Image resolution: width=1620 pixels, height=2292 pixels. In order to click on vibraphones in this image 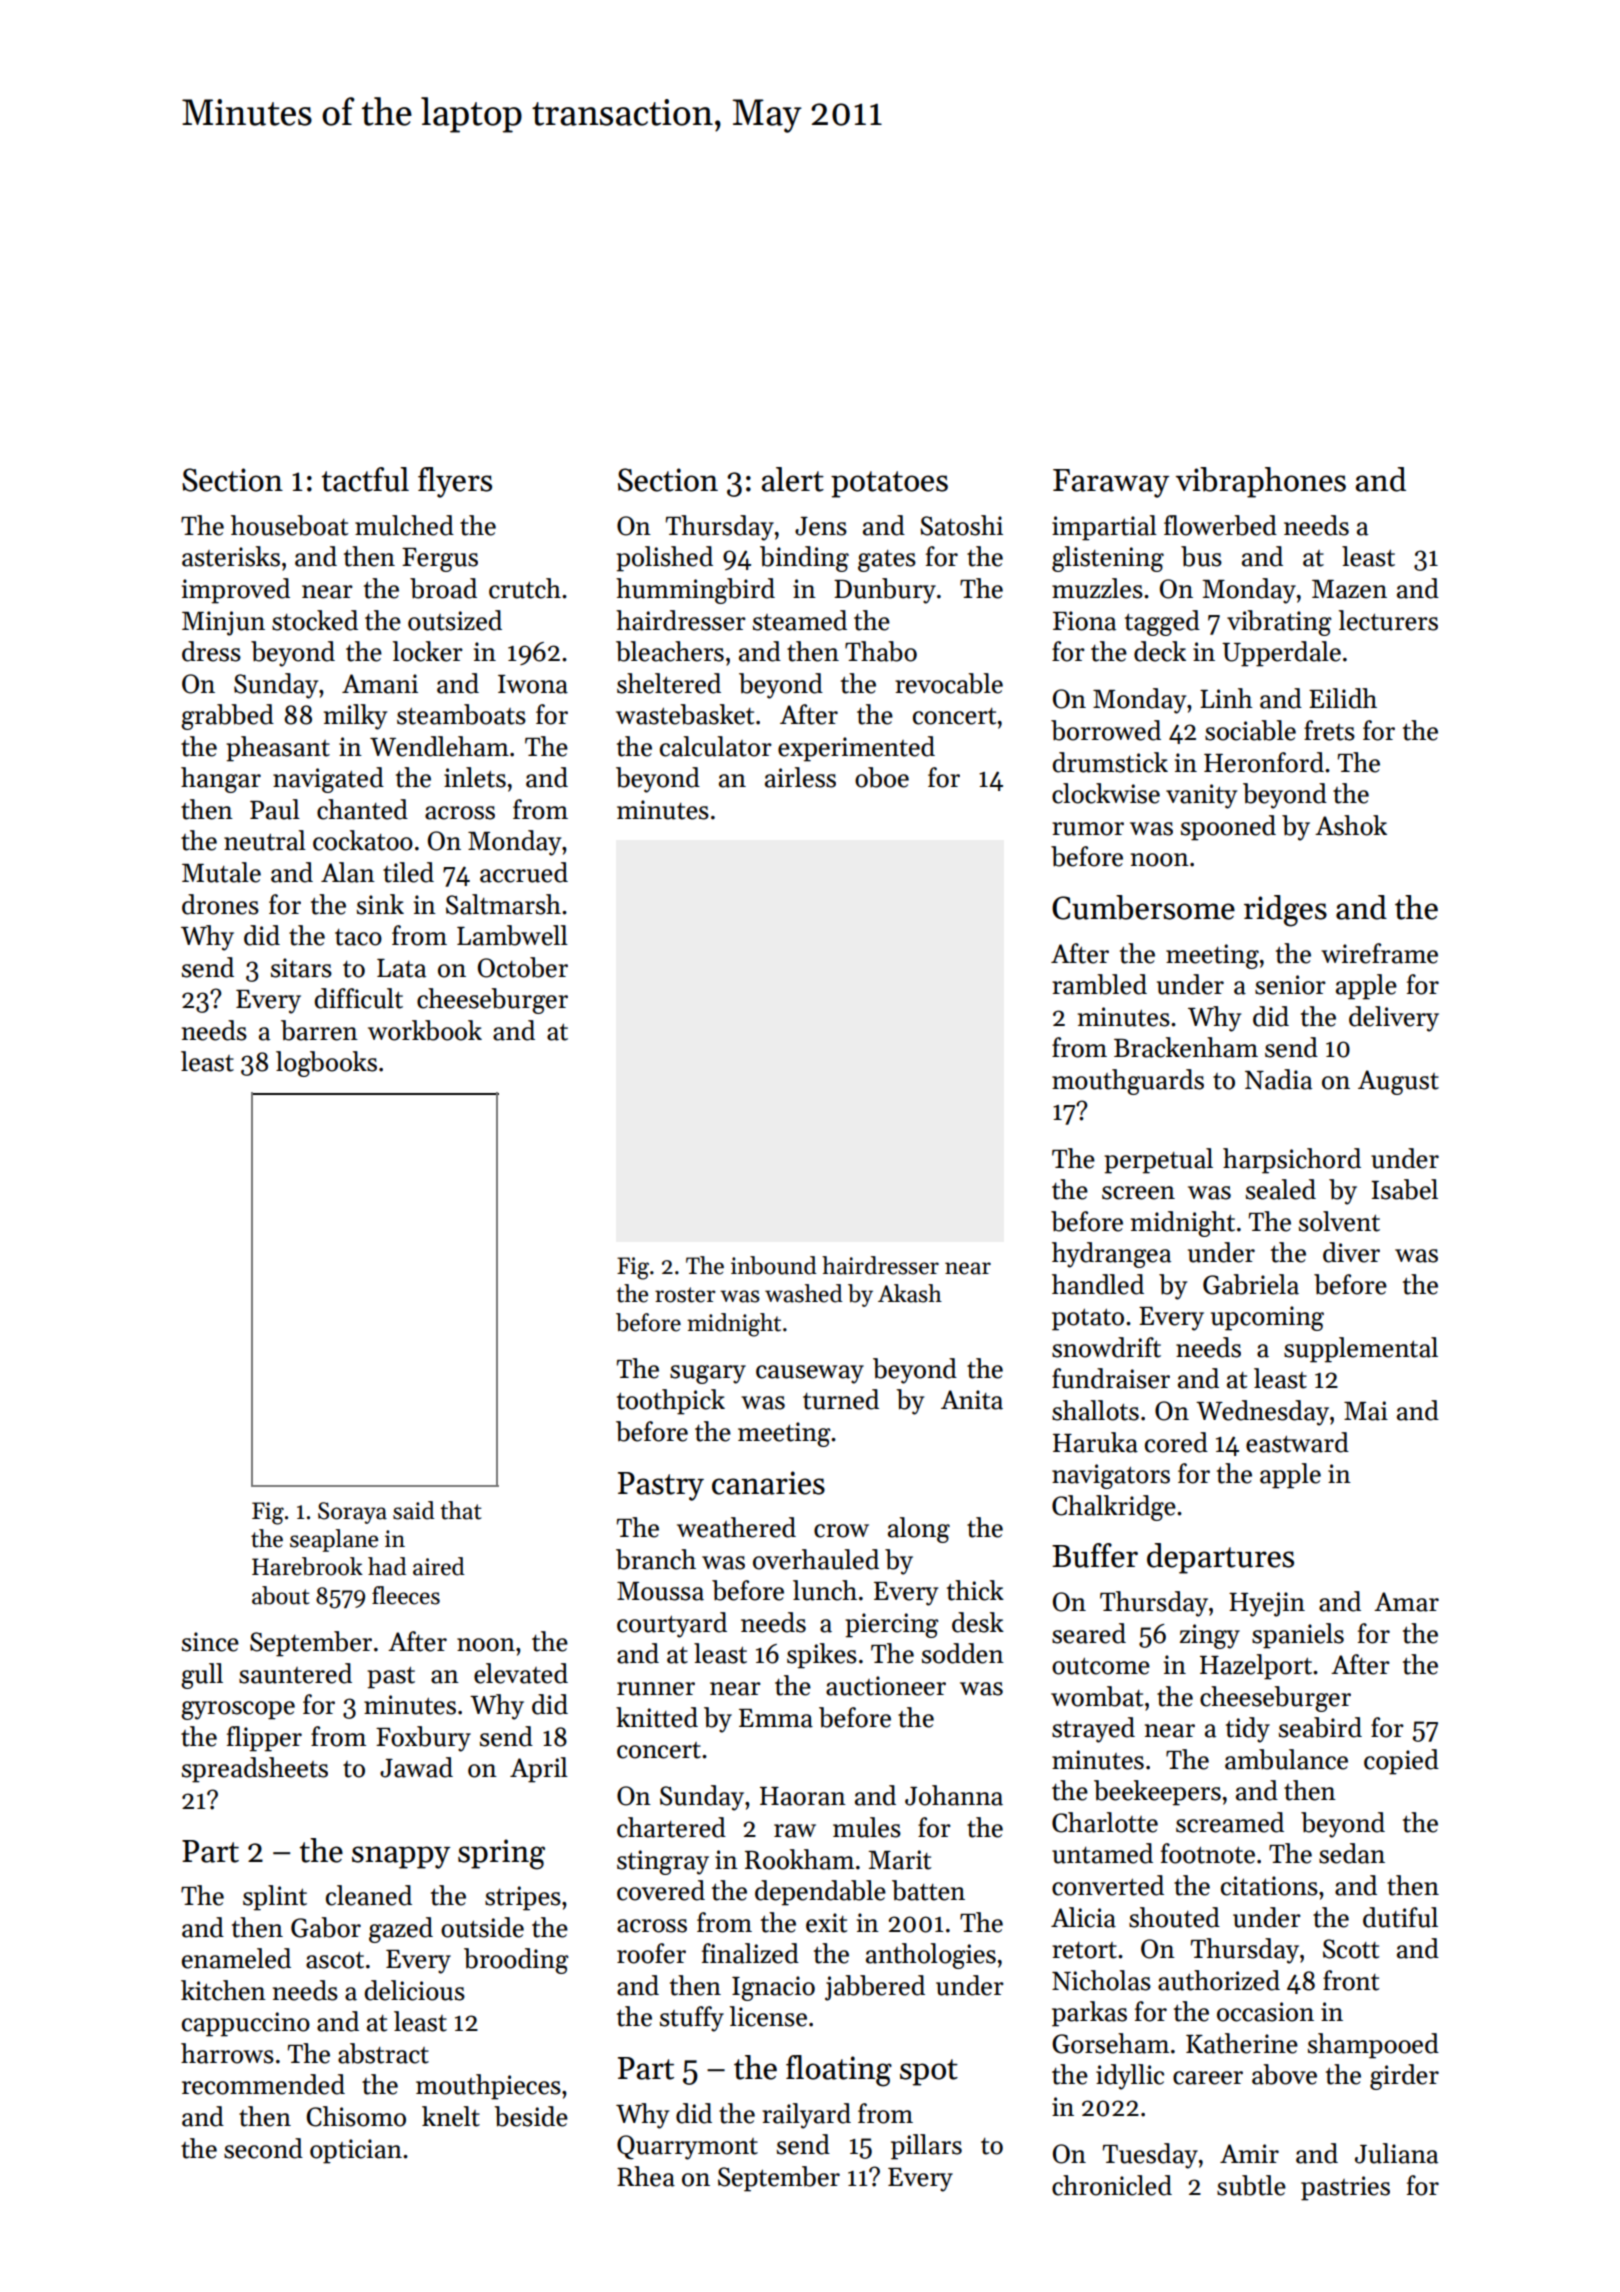, I will do `click(1261, 482)`.
